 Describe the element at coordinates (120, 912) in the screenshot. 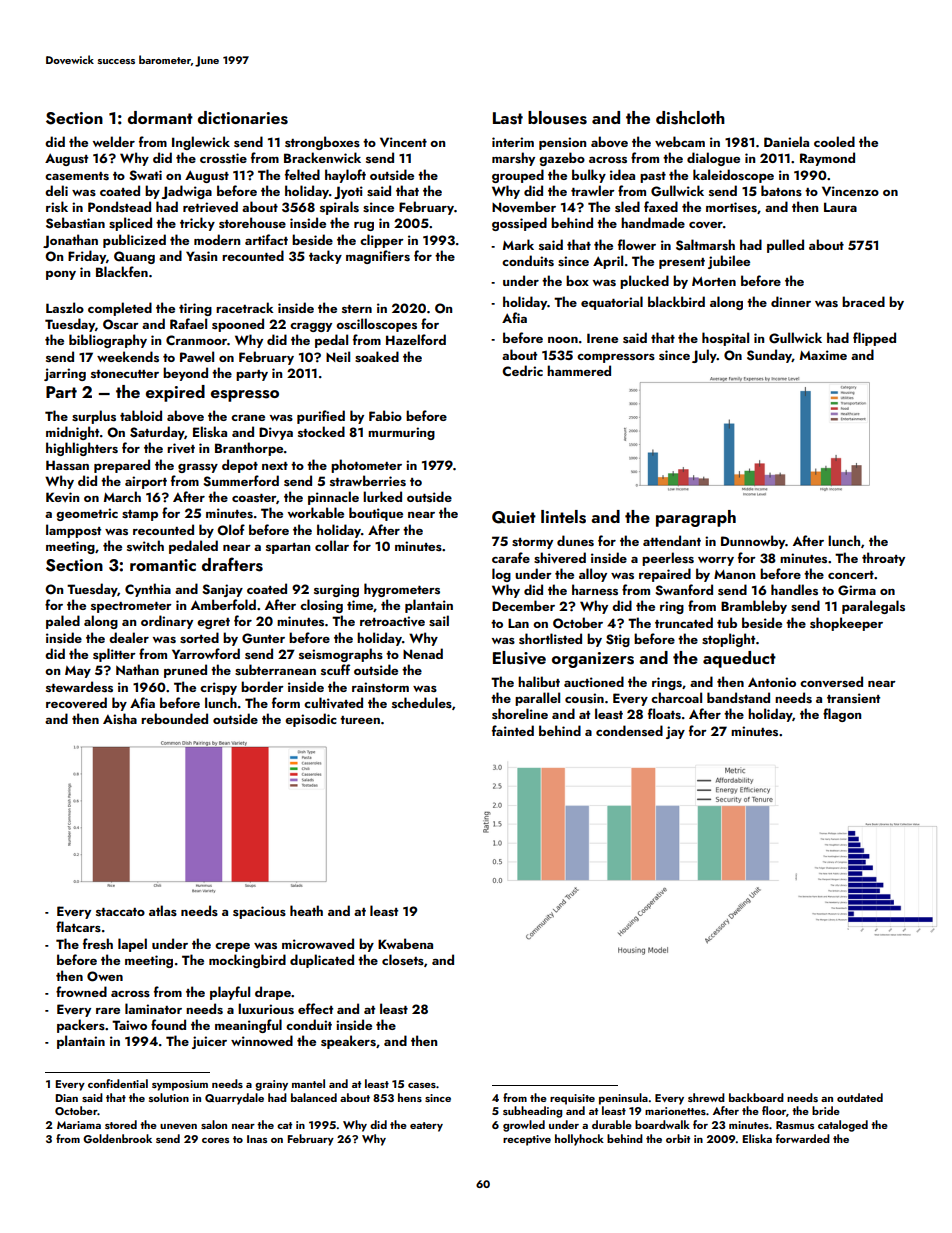

I see `staccato` at that location.
